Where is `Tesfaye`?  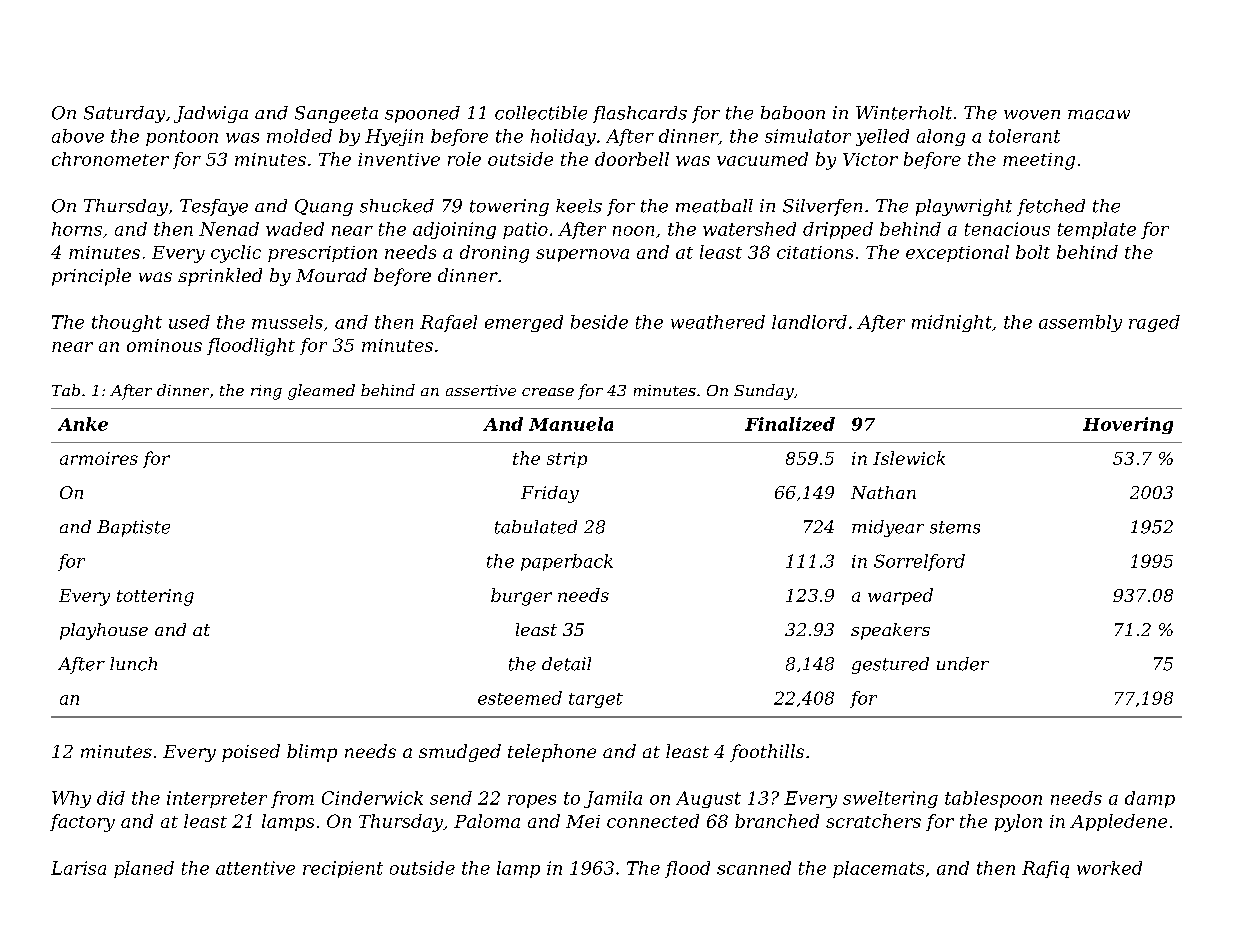
Tesfaye is located at coordinates (214, 207).
